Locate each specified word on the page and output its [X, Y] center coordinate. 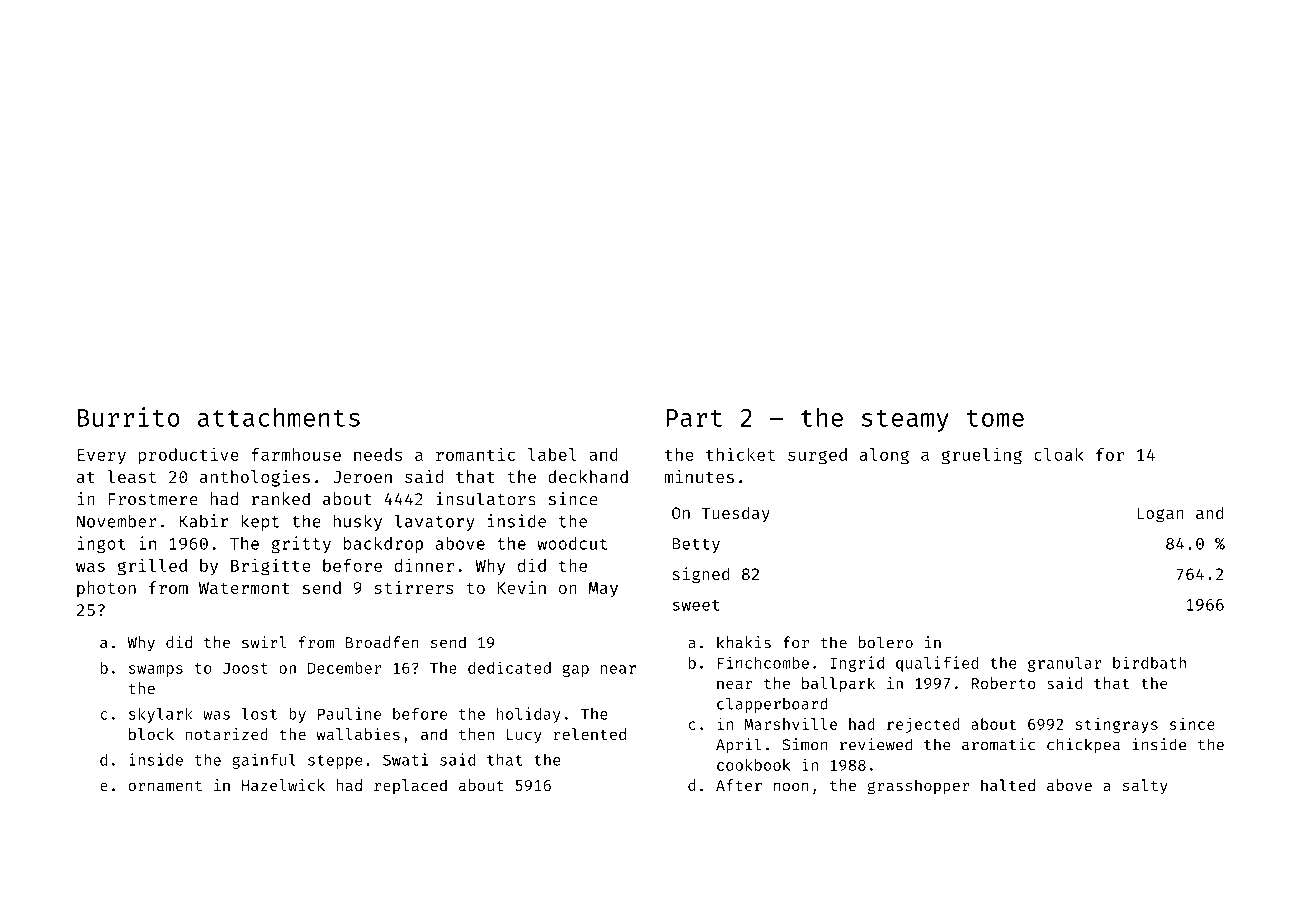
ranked [281, 499]
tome [995, 418]
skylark [161, 715]
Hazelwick [283, 785]
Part [694, 418]
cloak [1059, 454]
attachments [279, 417]
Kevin [522, 587]
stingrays [1116, 725]
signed [701, 575]
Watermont [244, 588]
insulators [486, 499]
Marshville [790, 723]
